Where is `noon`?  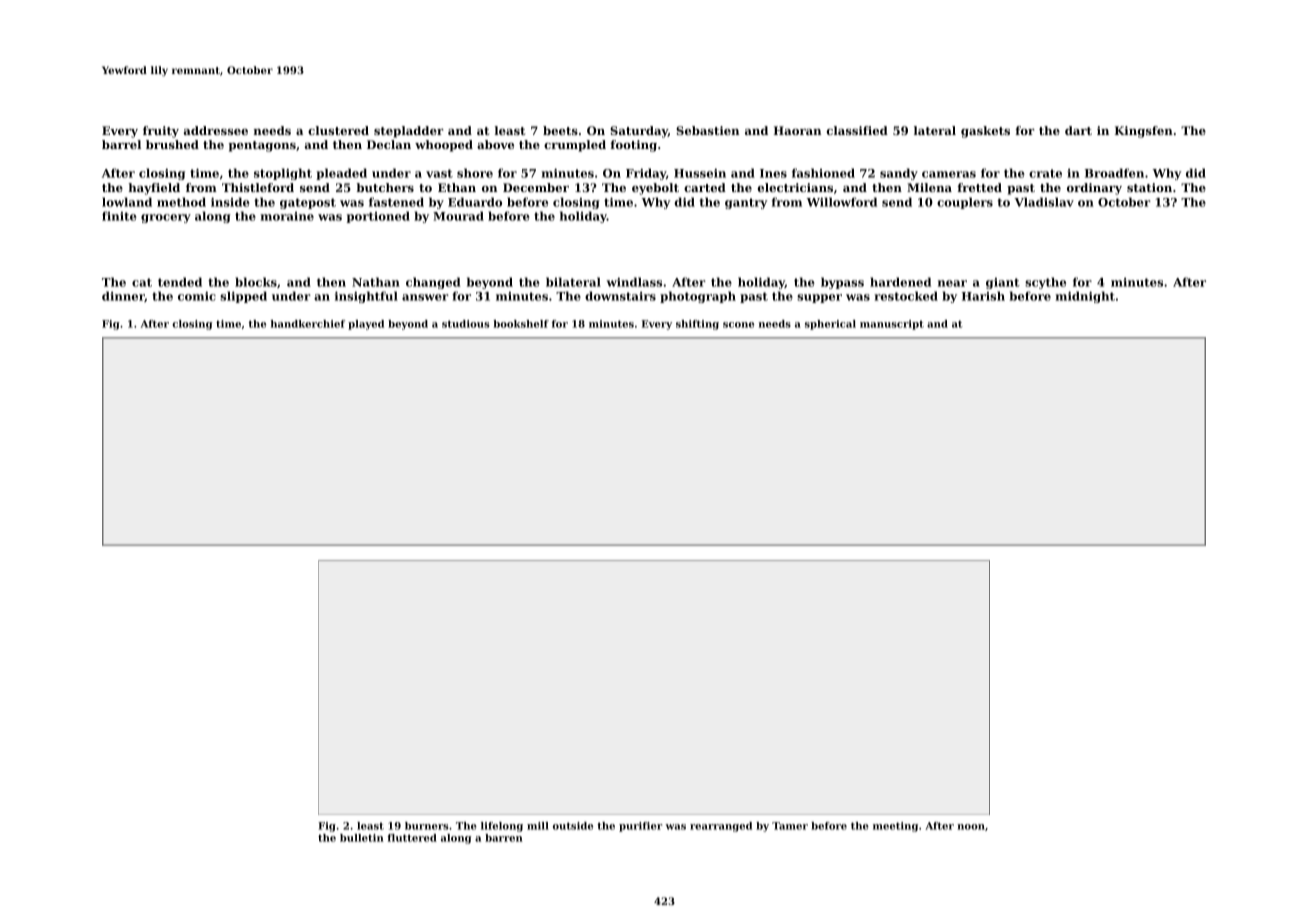
noon is located at coordinates (971, 827).
